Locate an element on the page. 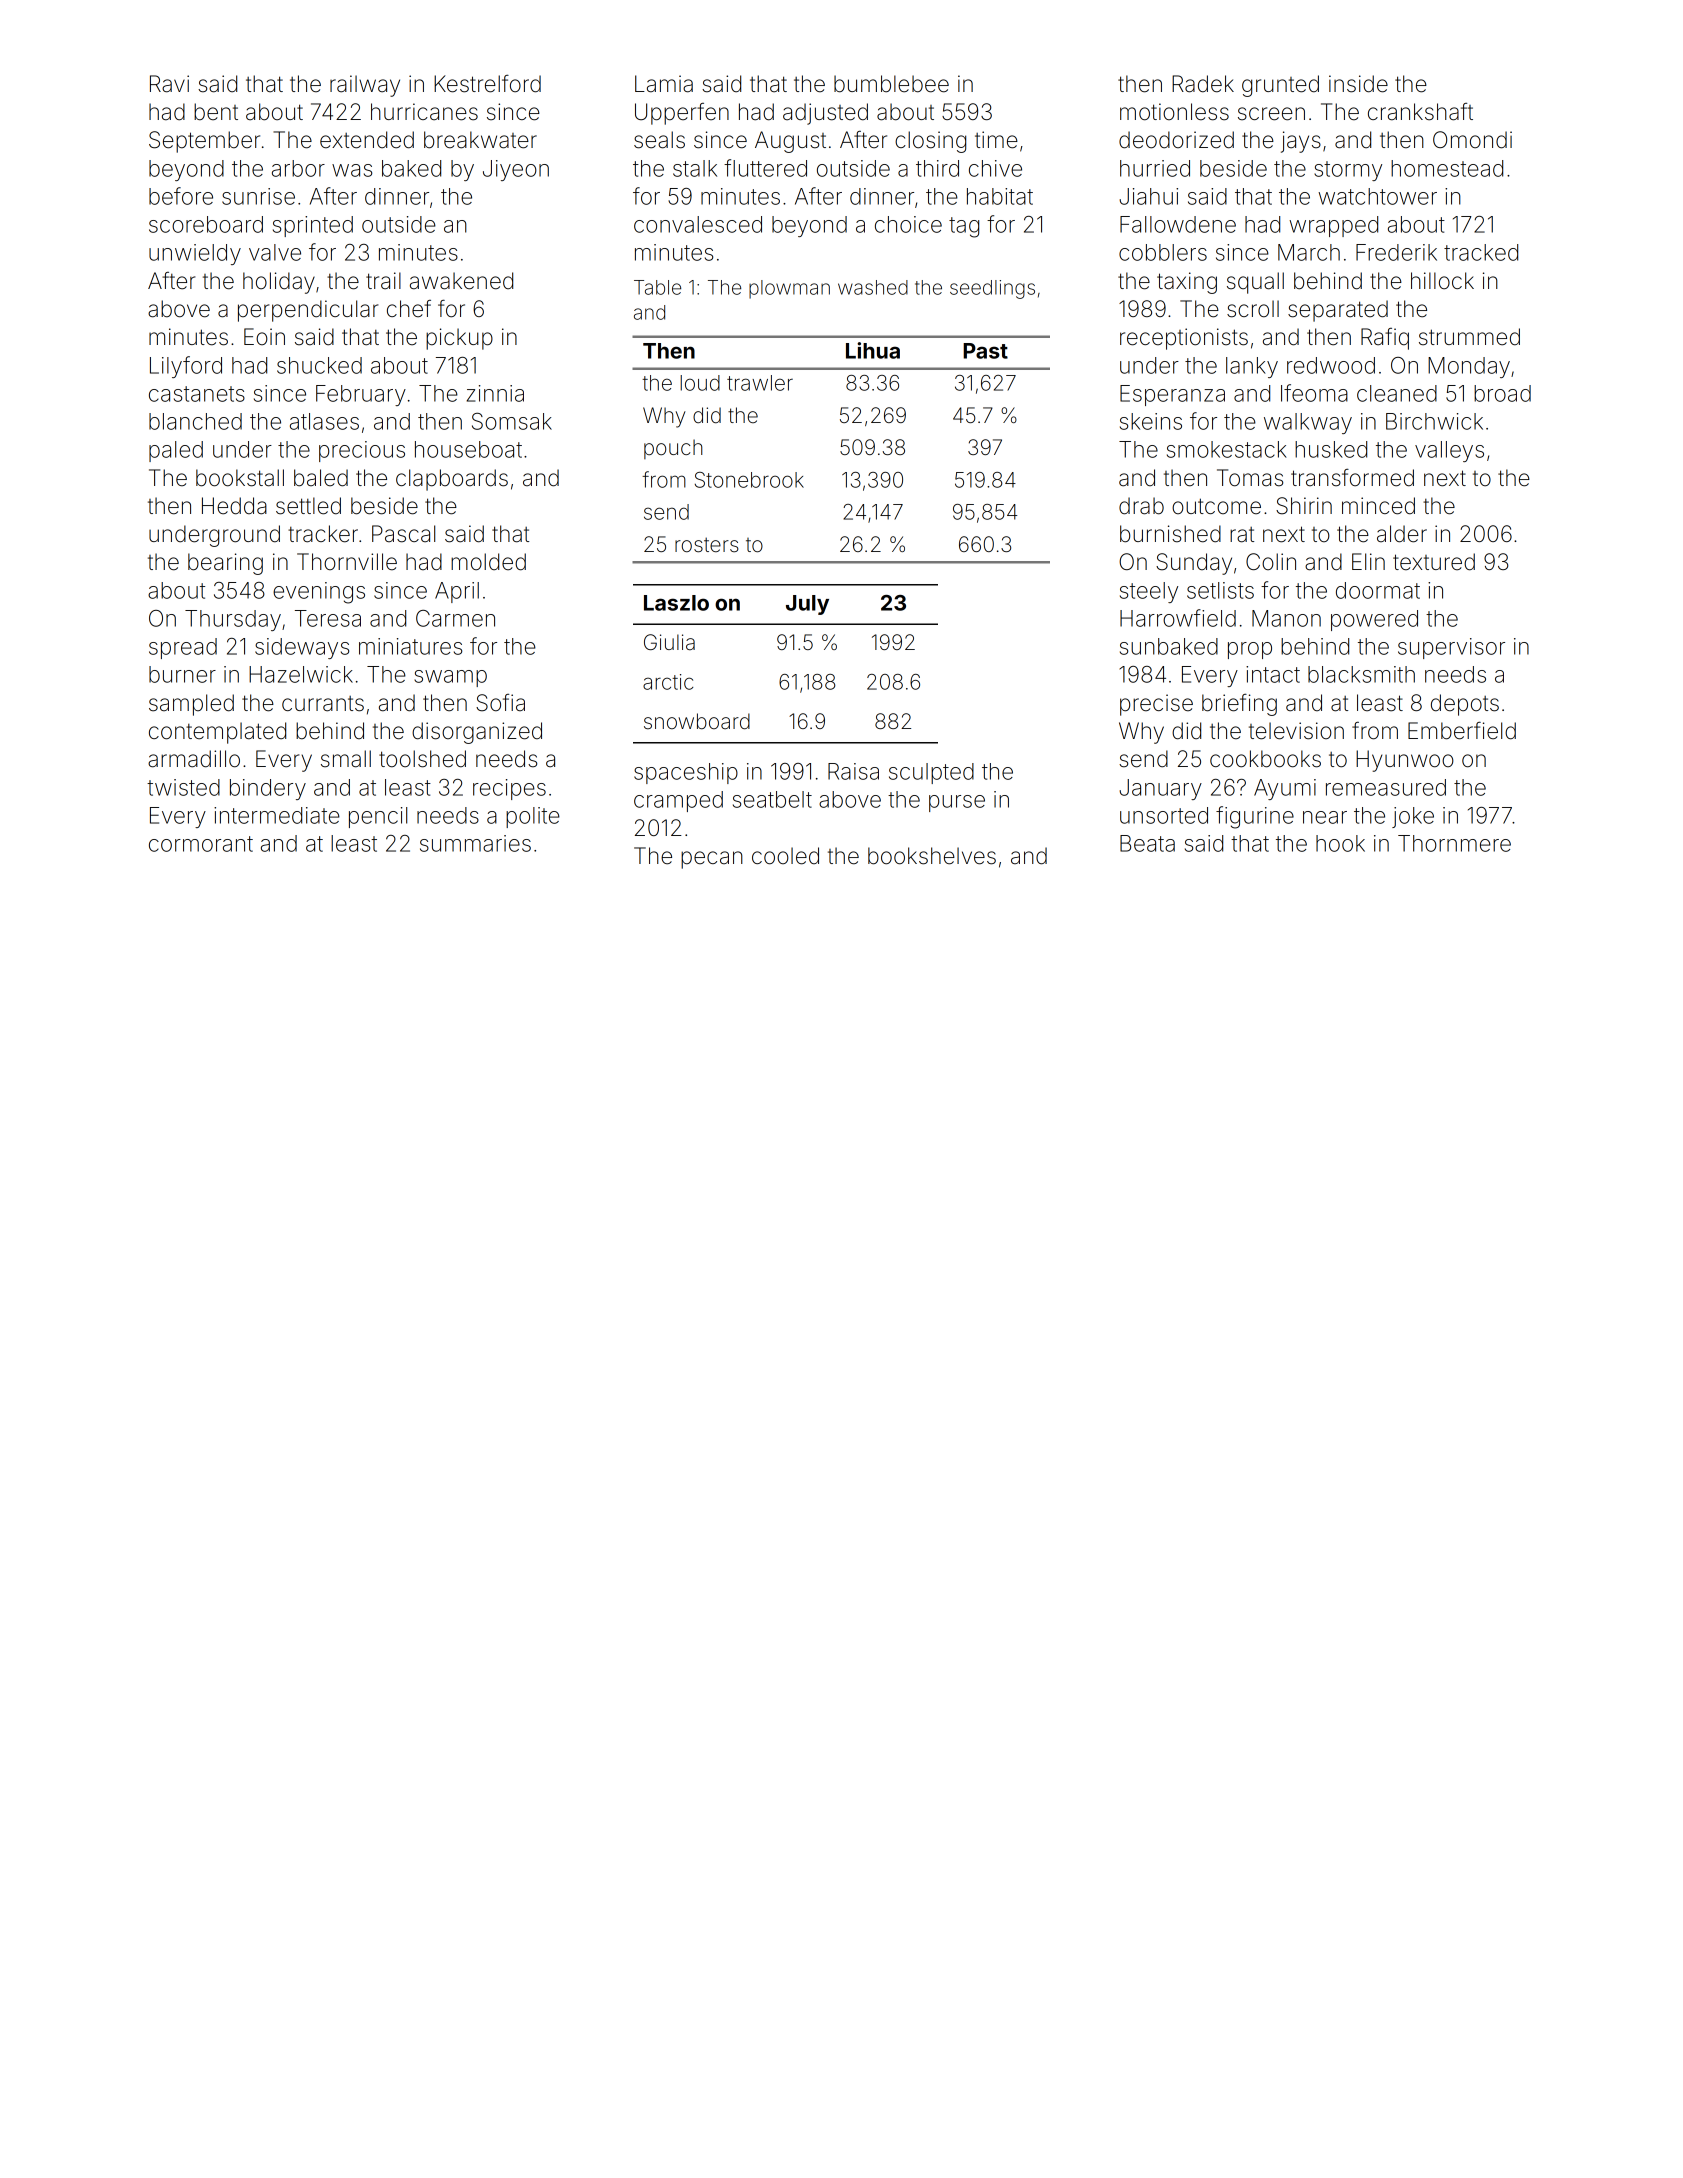 The image size is (1683, 2178). July is located at coordinates (807, 605).
